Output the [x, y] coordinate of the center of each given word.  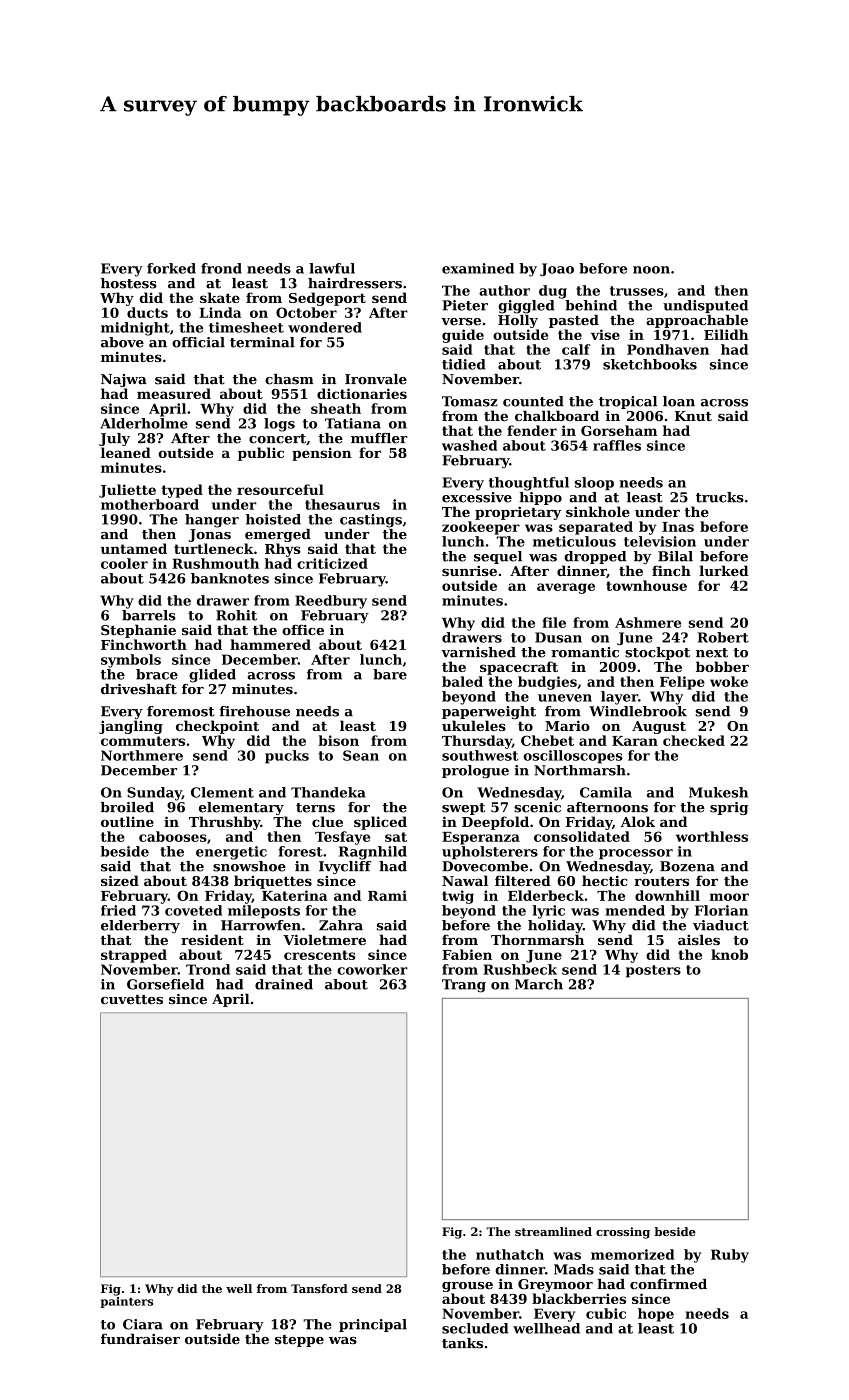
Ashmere [648, 622]
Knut [693, 416]
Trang [464, 986]
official [198, 342]
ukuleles [474, 725]
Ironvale [376, 379]
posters [653, 971]
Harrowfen [261, 925]
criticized [332, 563]
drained [284, 984]
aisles [699, 939]
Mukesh [718, 792]
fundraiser [140, 1338]
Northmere [142, 755]
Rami [387, 895]
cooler [124, 563]
